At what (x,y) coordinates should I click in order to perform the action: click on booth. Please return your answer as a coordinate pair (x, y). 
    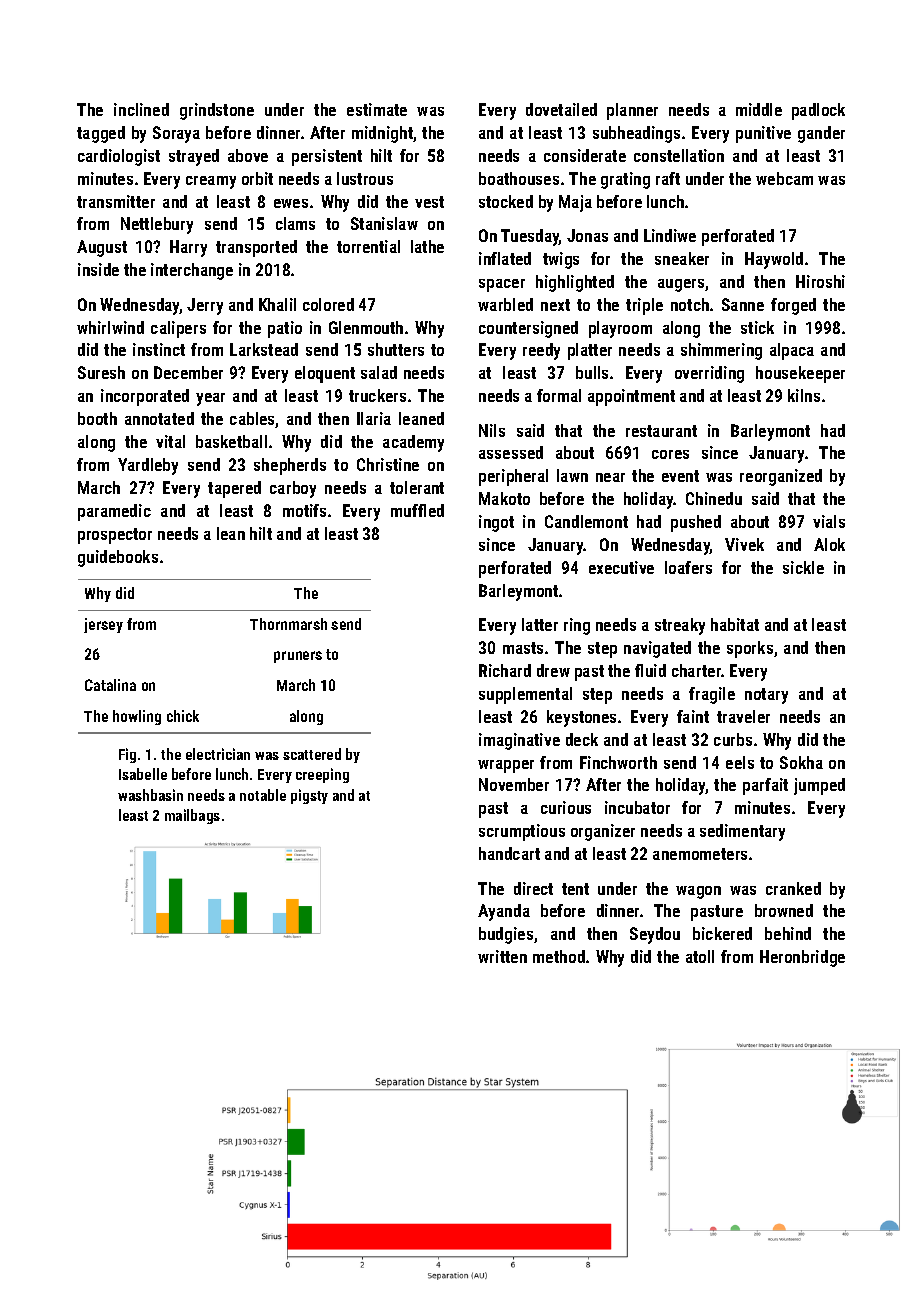
    Looking at the image, I should click on (97, 418).
